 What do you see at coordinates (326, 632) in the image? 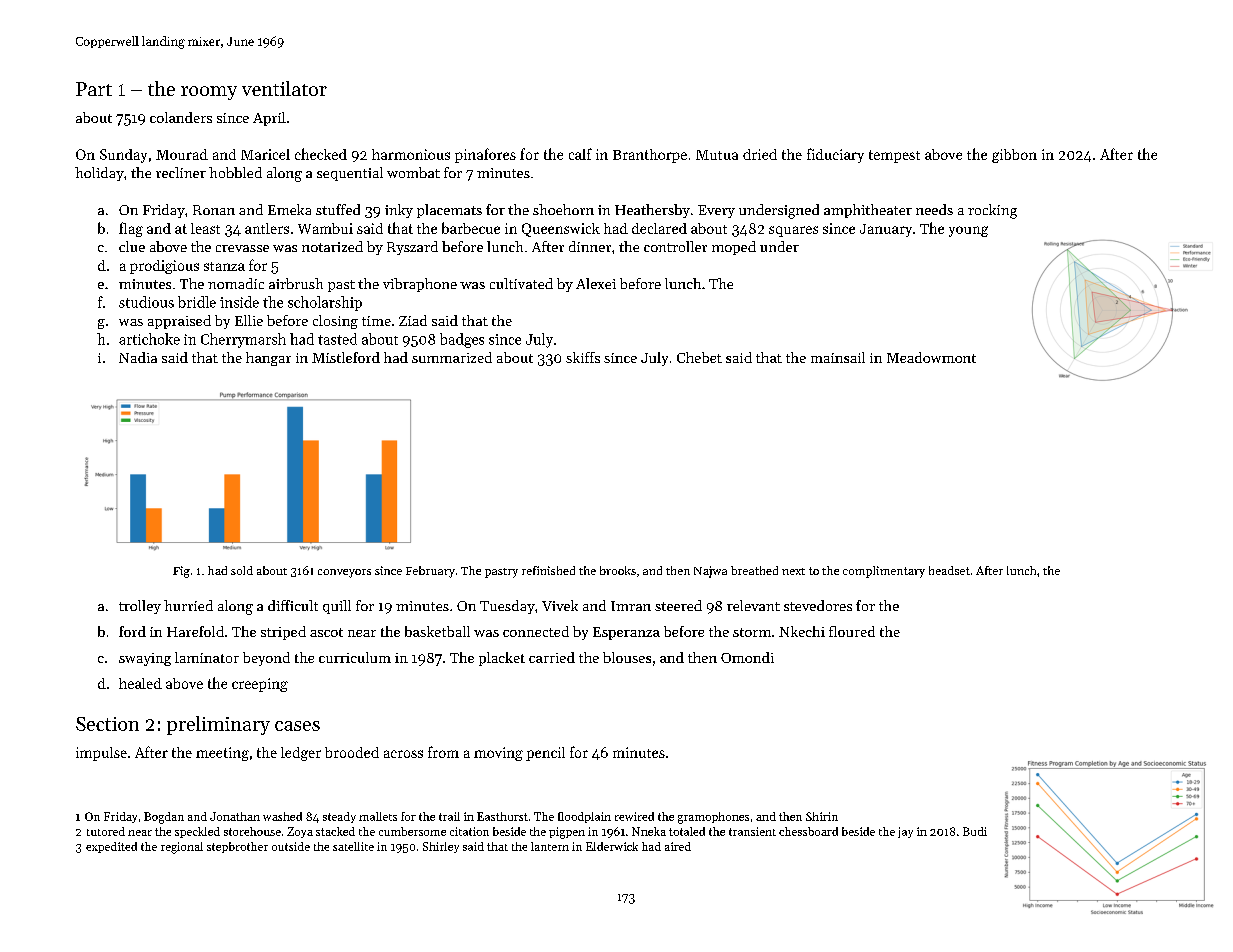
I see `ascot` at bounding box center [326, 632].
